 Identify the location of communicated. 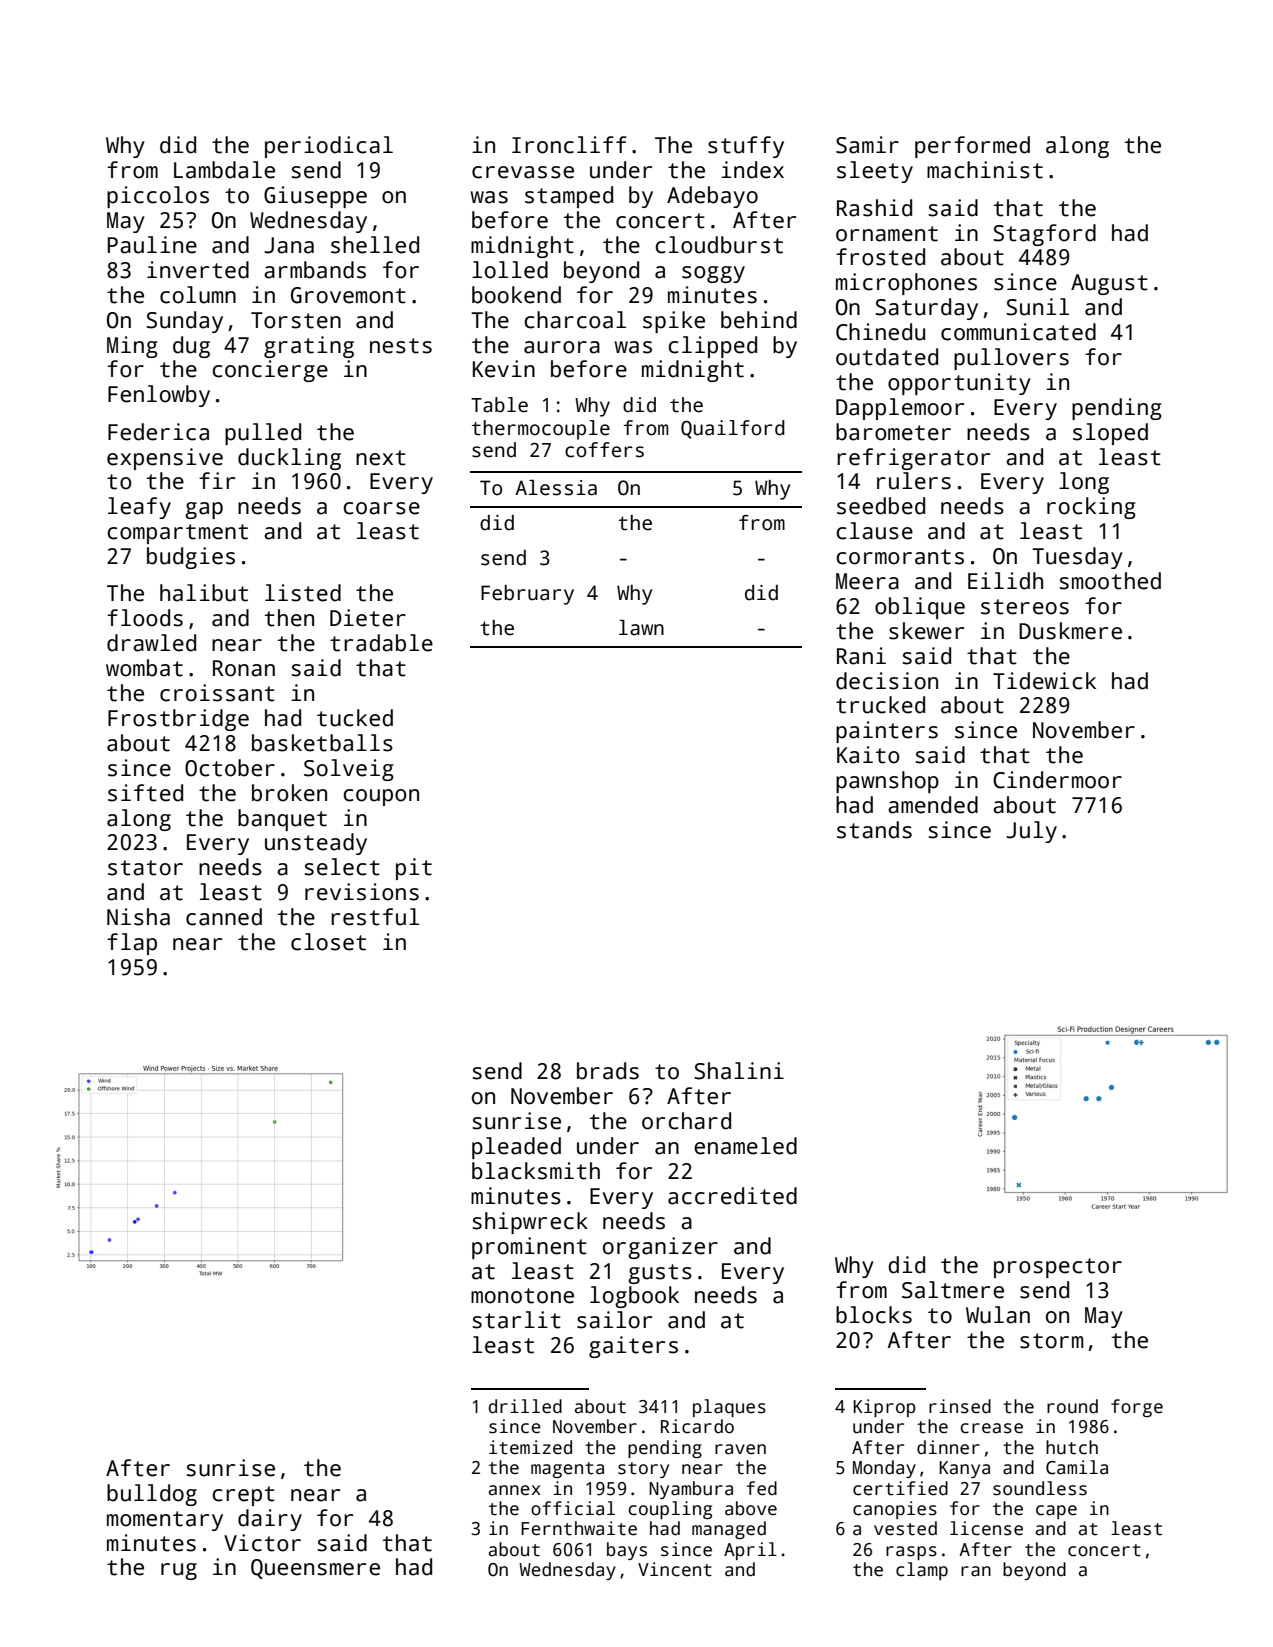
(1018, 332).
